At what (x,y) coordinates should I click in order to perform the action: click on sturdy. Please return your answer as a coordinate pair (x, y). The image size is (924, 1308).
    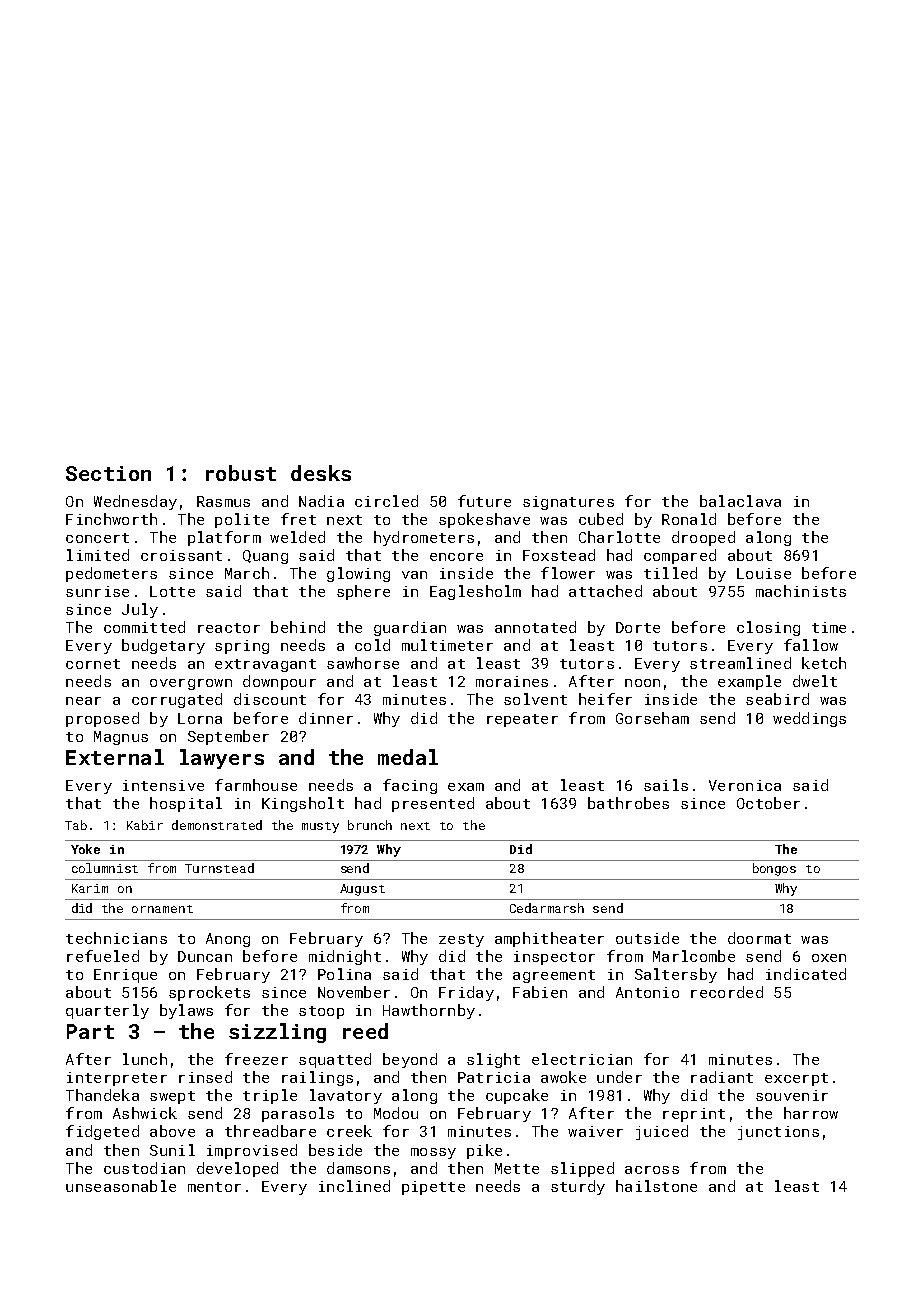
    Looking at the image, I should click on (578, 1187).
